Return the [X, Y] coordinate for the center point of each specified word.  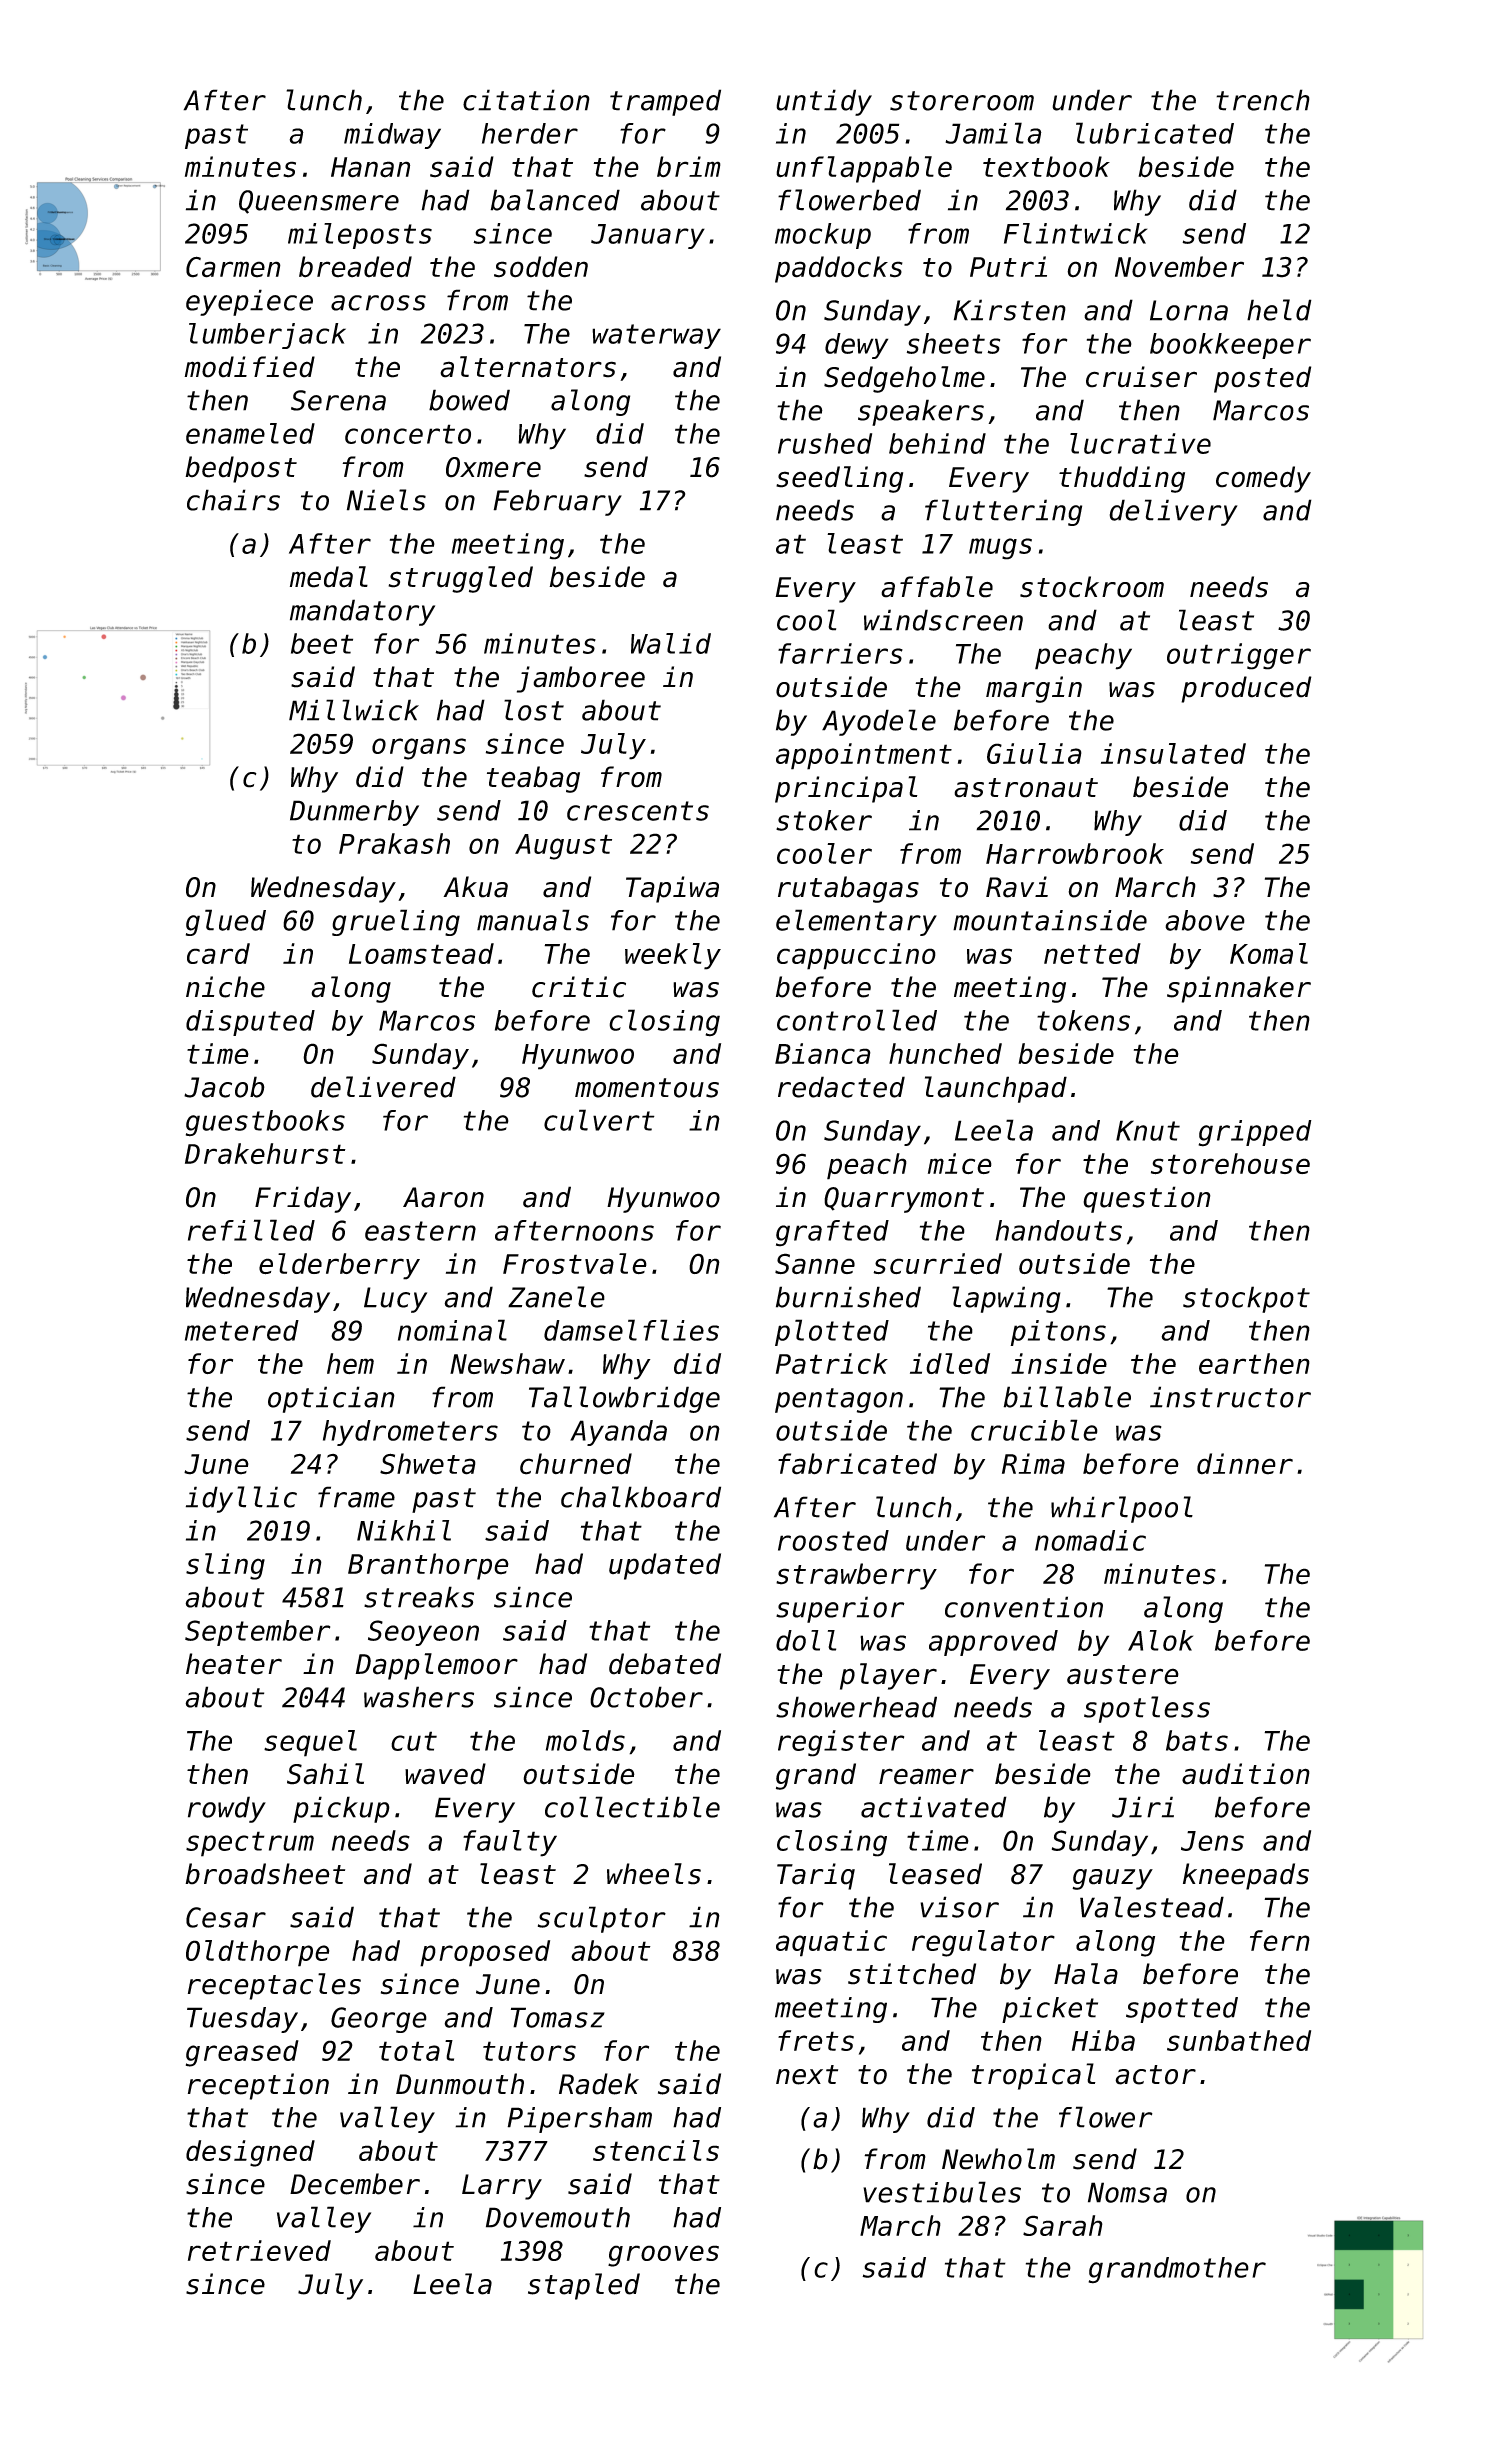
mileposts [360, 236]
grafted [832, 1233]
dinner [1245, 1464]
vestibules [942, 2192]
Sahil [325, 1774]
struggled [460, 579]
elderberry [339, 1266]
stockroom [1092, 587]
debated [665, 1664]
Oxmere [493, 467]
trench [1263, 100]
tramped [665, 102]
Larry [502, 2187]
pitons [1058, 1333]
